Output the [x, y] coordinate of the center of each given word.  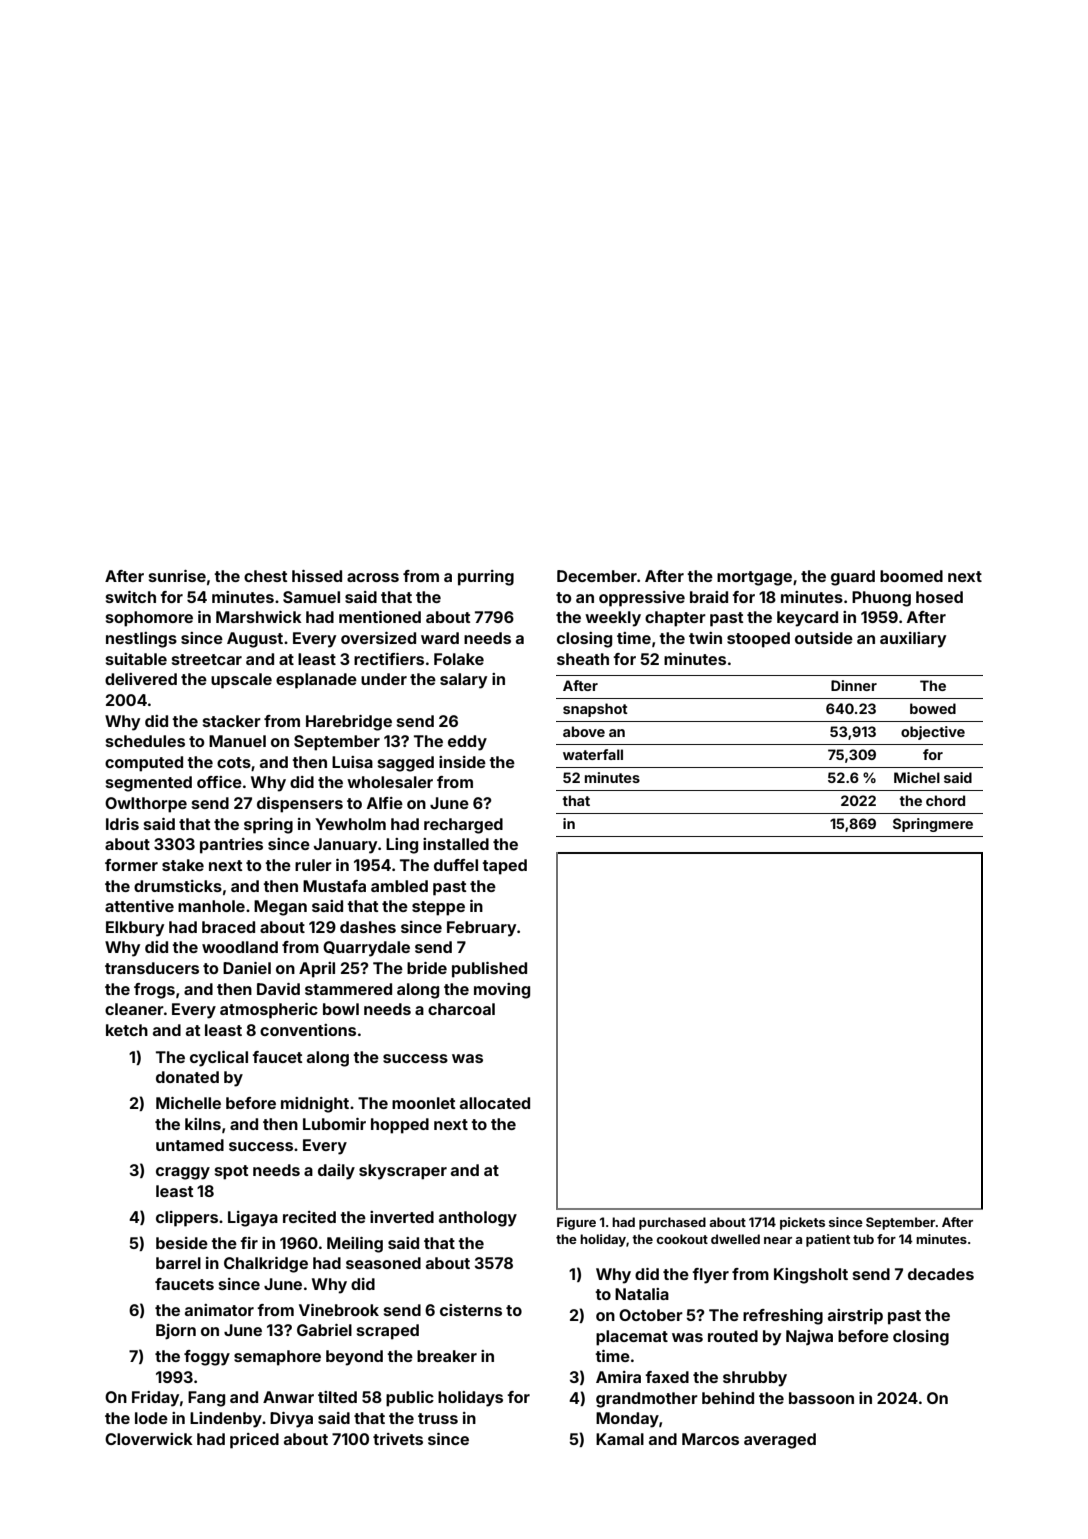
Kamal [620, 1439]
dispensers [300, 805]
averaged [780, 1441]
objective [933, 733]
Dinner [854, 685]
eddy [467, 743]
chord [945, 800]
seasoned [383, 1263]
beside [182, 1243]
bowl [341, 1009]
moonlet [423, 1103]
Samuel [311, 597]
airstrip [855, 1317]
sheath [583, 659]
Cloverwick [149, 1439]
